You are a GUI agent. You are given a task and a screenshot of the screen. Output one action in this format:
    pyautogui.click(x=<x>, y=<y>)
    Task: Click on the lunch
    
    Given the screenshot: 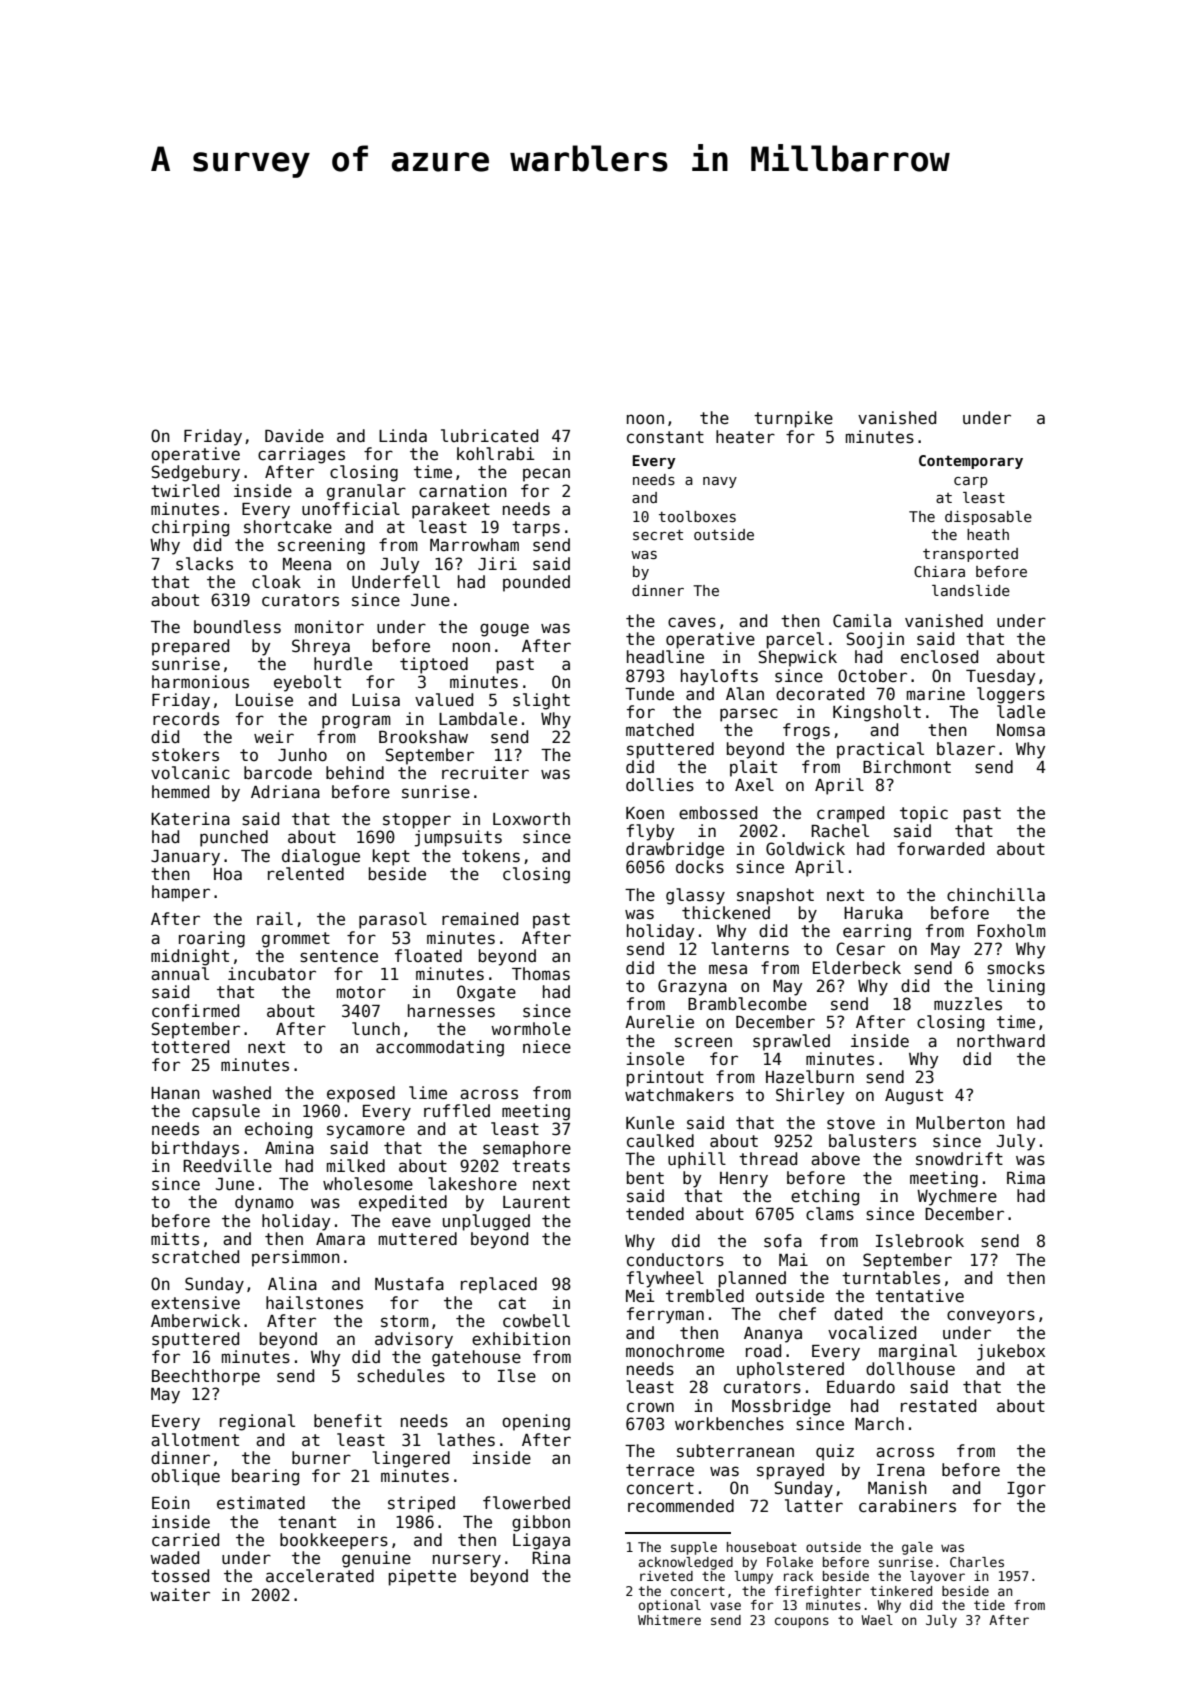 What is the action you would take?
    pyautogui.click(x=376, y=1029)
